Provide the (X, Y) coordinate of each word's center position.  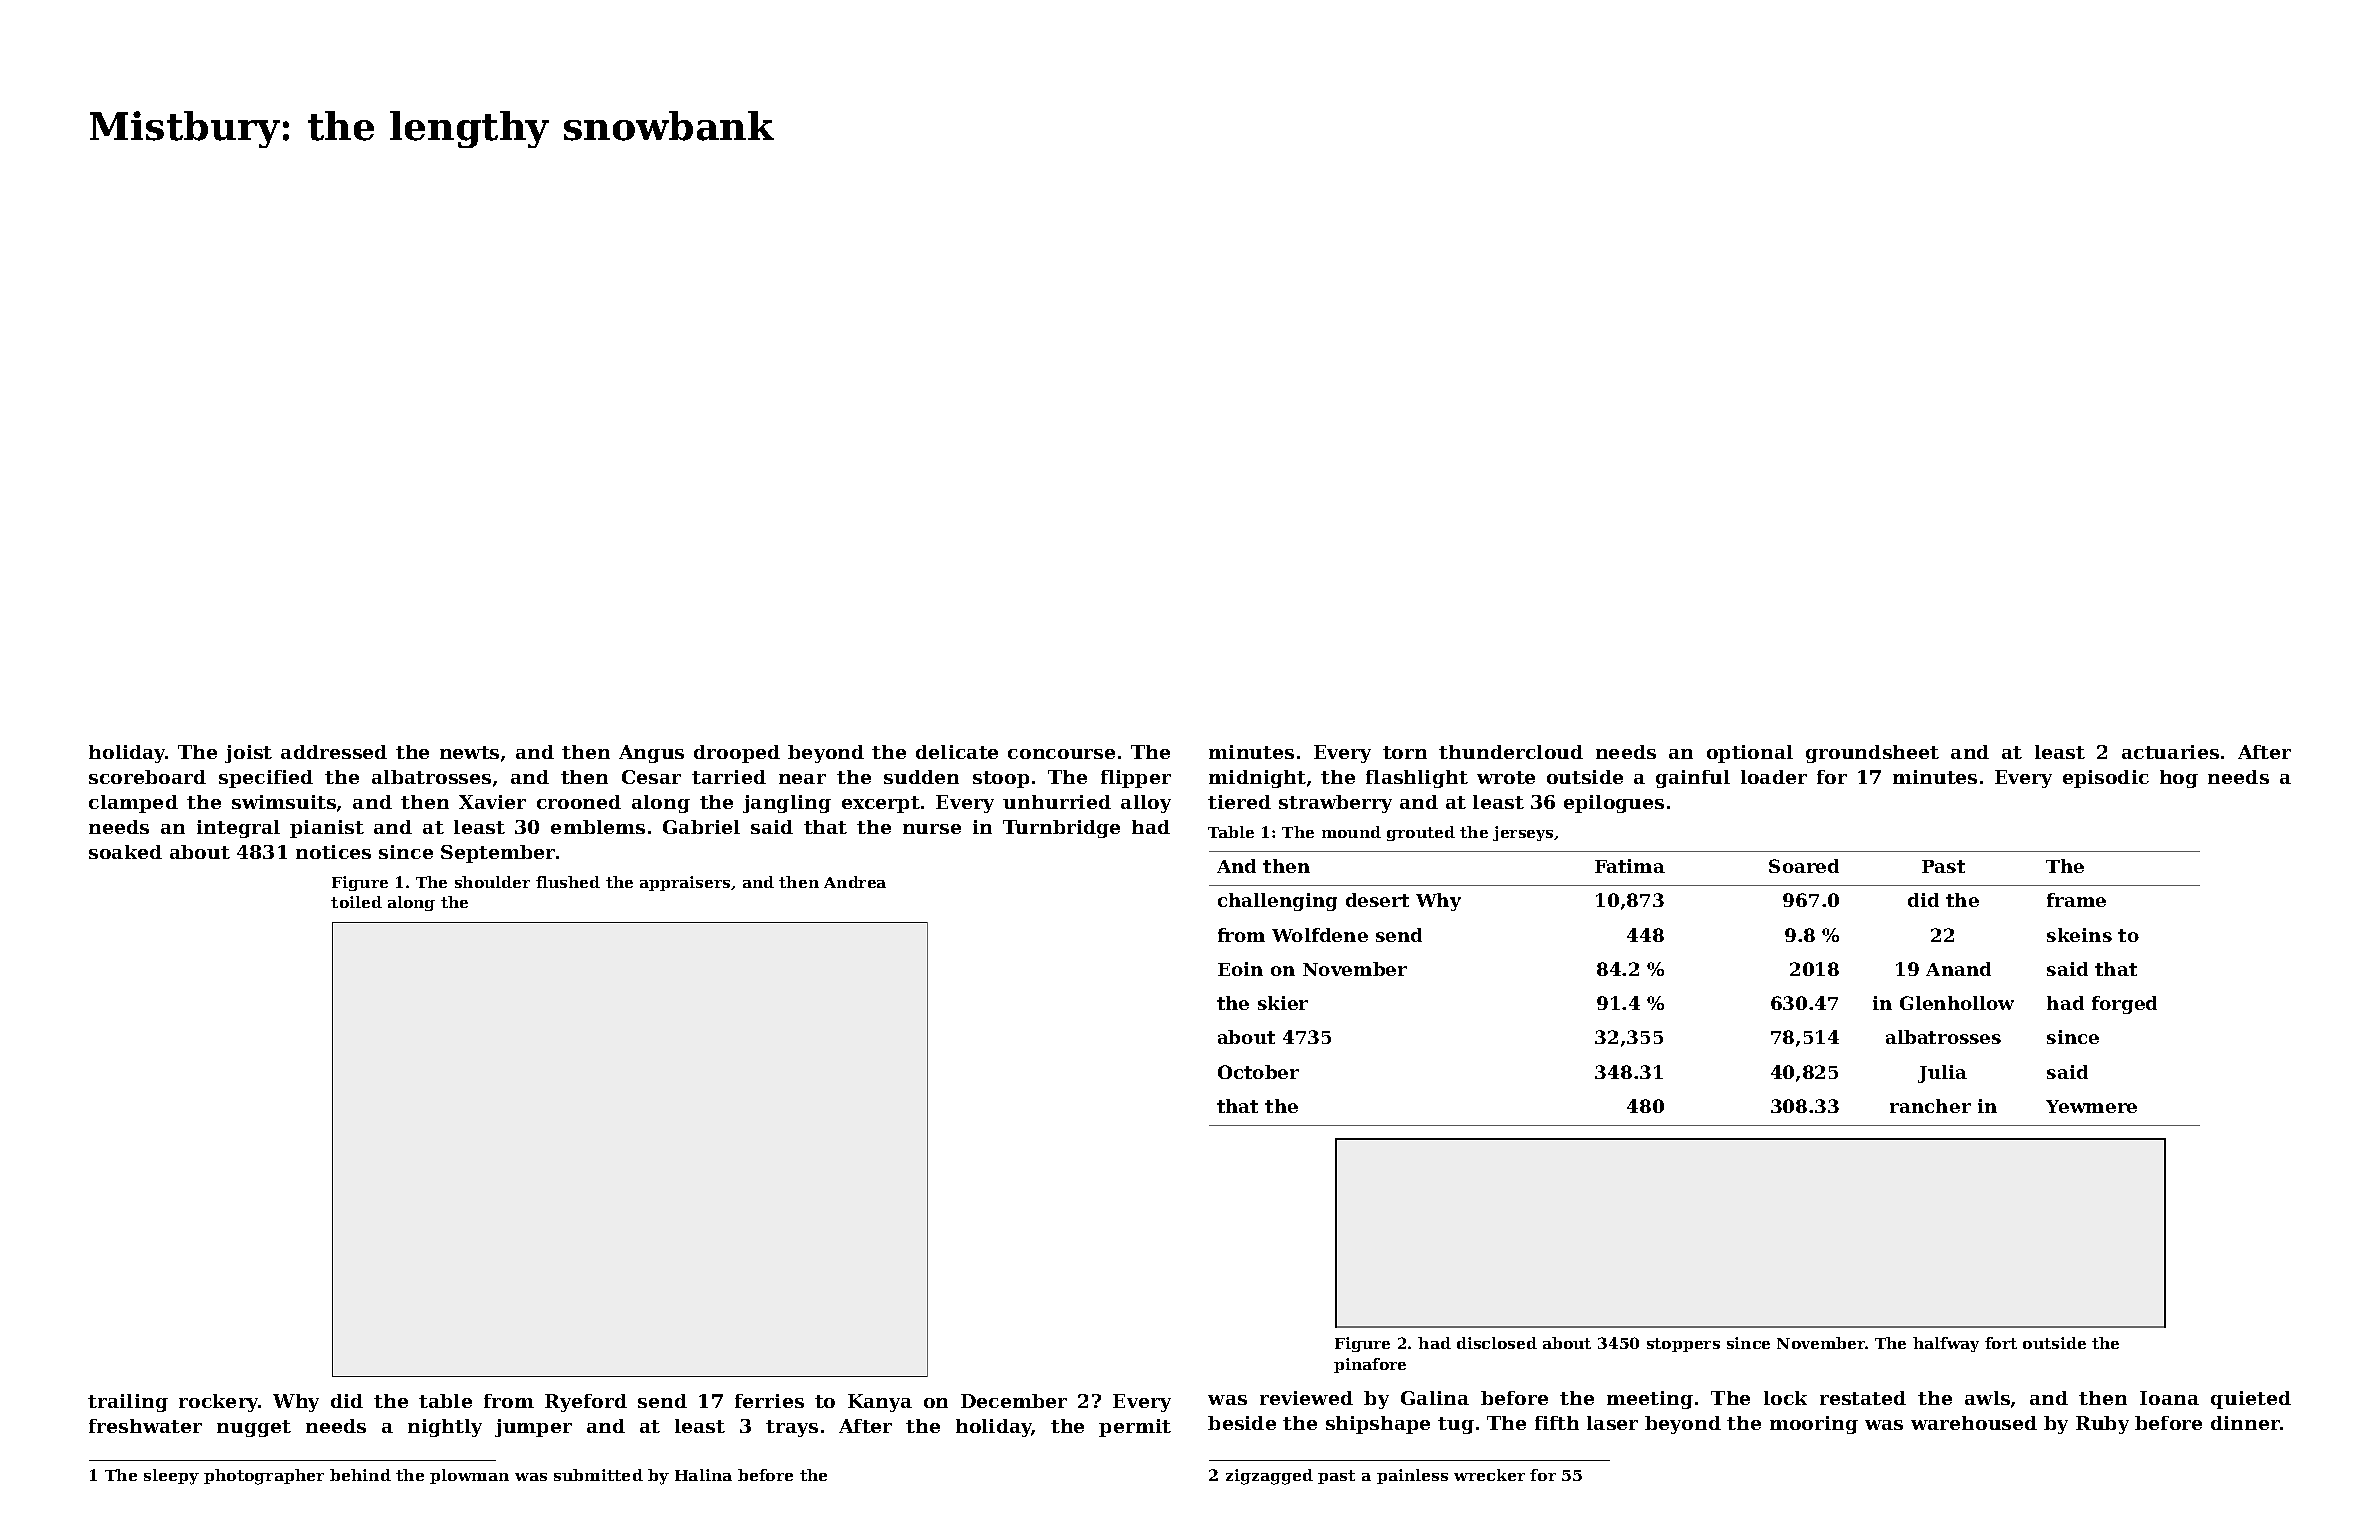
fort (2001, 1343)
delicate (957, 752)
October (1258, 1072)
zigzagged (1269, 1477)
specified (266, 779)
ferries (769, 1401)
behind (360, 1475)
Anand (1958, 969)
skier (1283, 1003)
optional (1750, 754)
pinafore (1370, 1365)
